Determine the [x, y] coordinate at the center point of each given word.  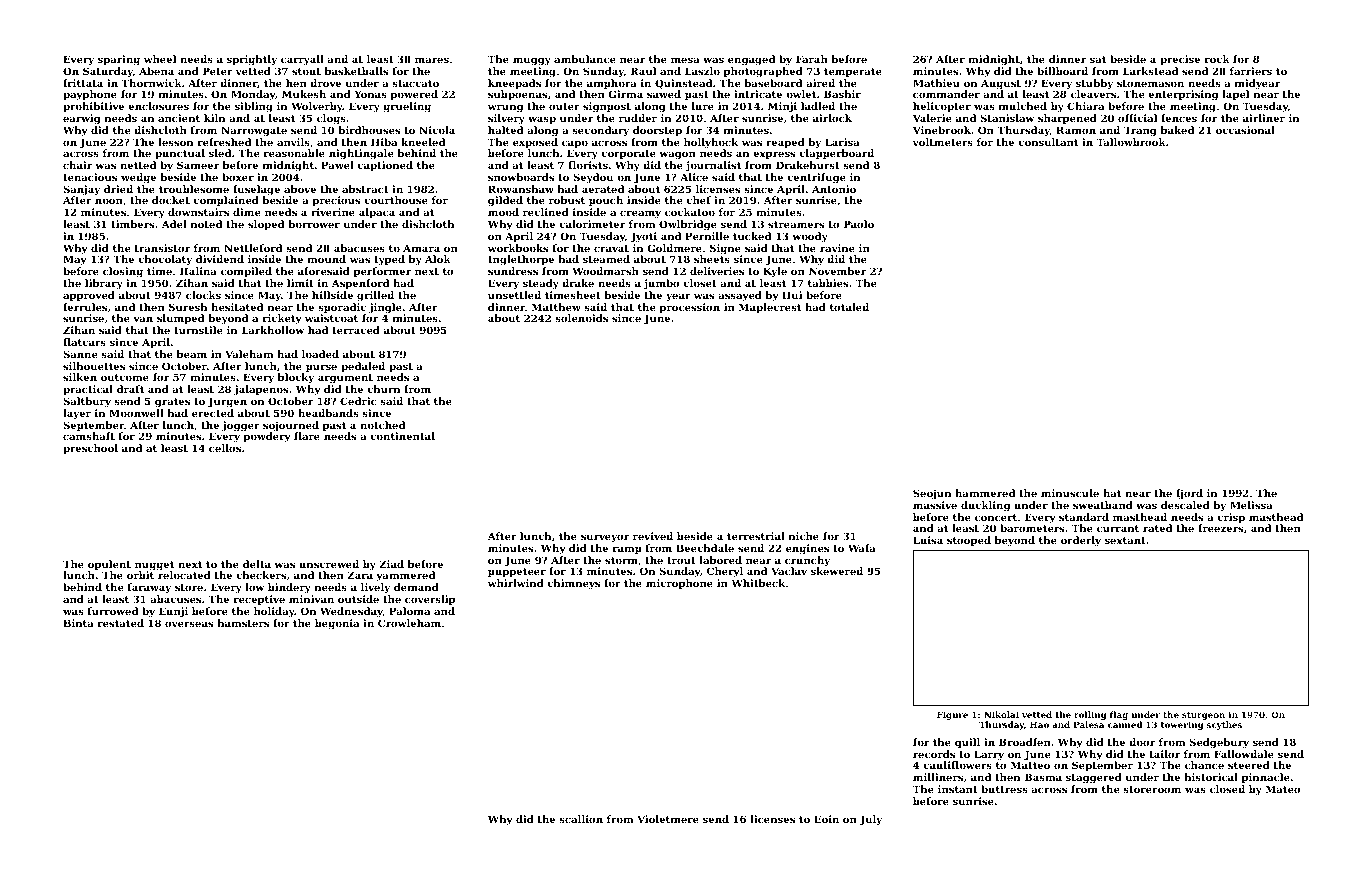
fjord [1189, 494]
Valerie [932, 118]
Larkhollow [273, 330]
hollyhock [711, 143]
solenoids [581, 318]
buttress [1004, 789]
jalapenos [261, 390]
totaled [849, 307]
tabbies [828, 283]
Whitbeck [758, 583]
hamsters [243, 623]
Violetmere [668, 819]
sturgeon [1203, 716]
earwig [81, 119]
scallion [581, 819]
